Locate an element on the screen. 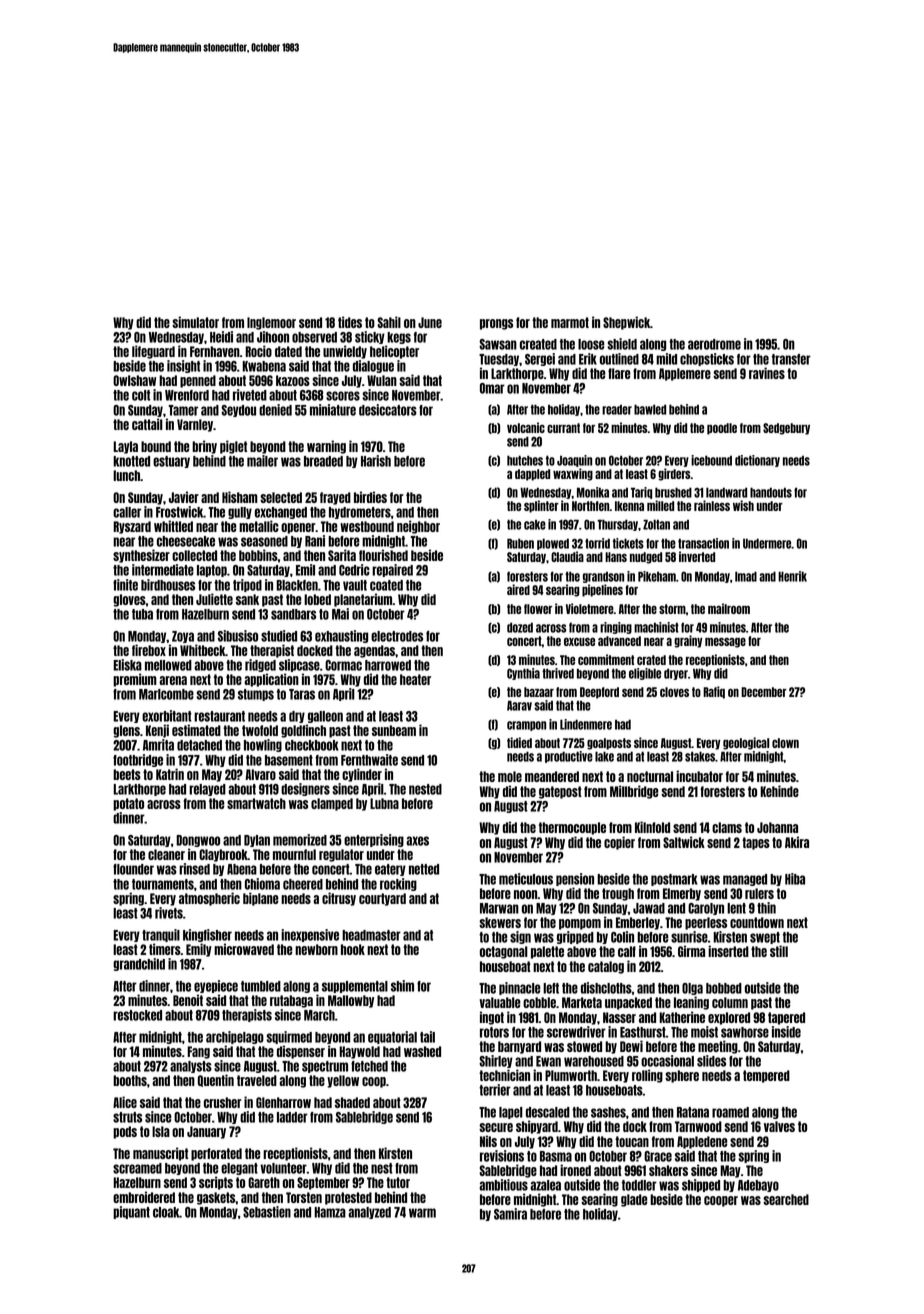  tuba is located at coordinates (142, 614).
